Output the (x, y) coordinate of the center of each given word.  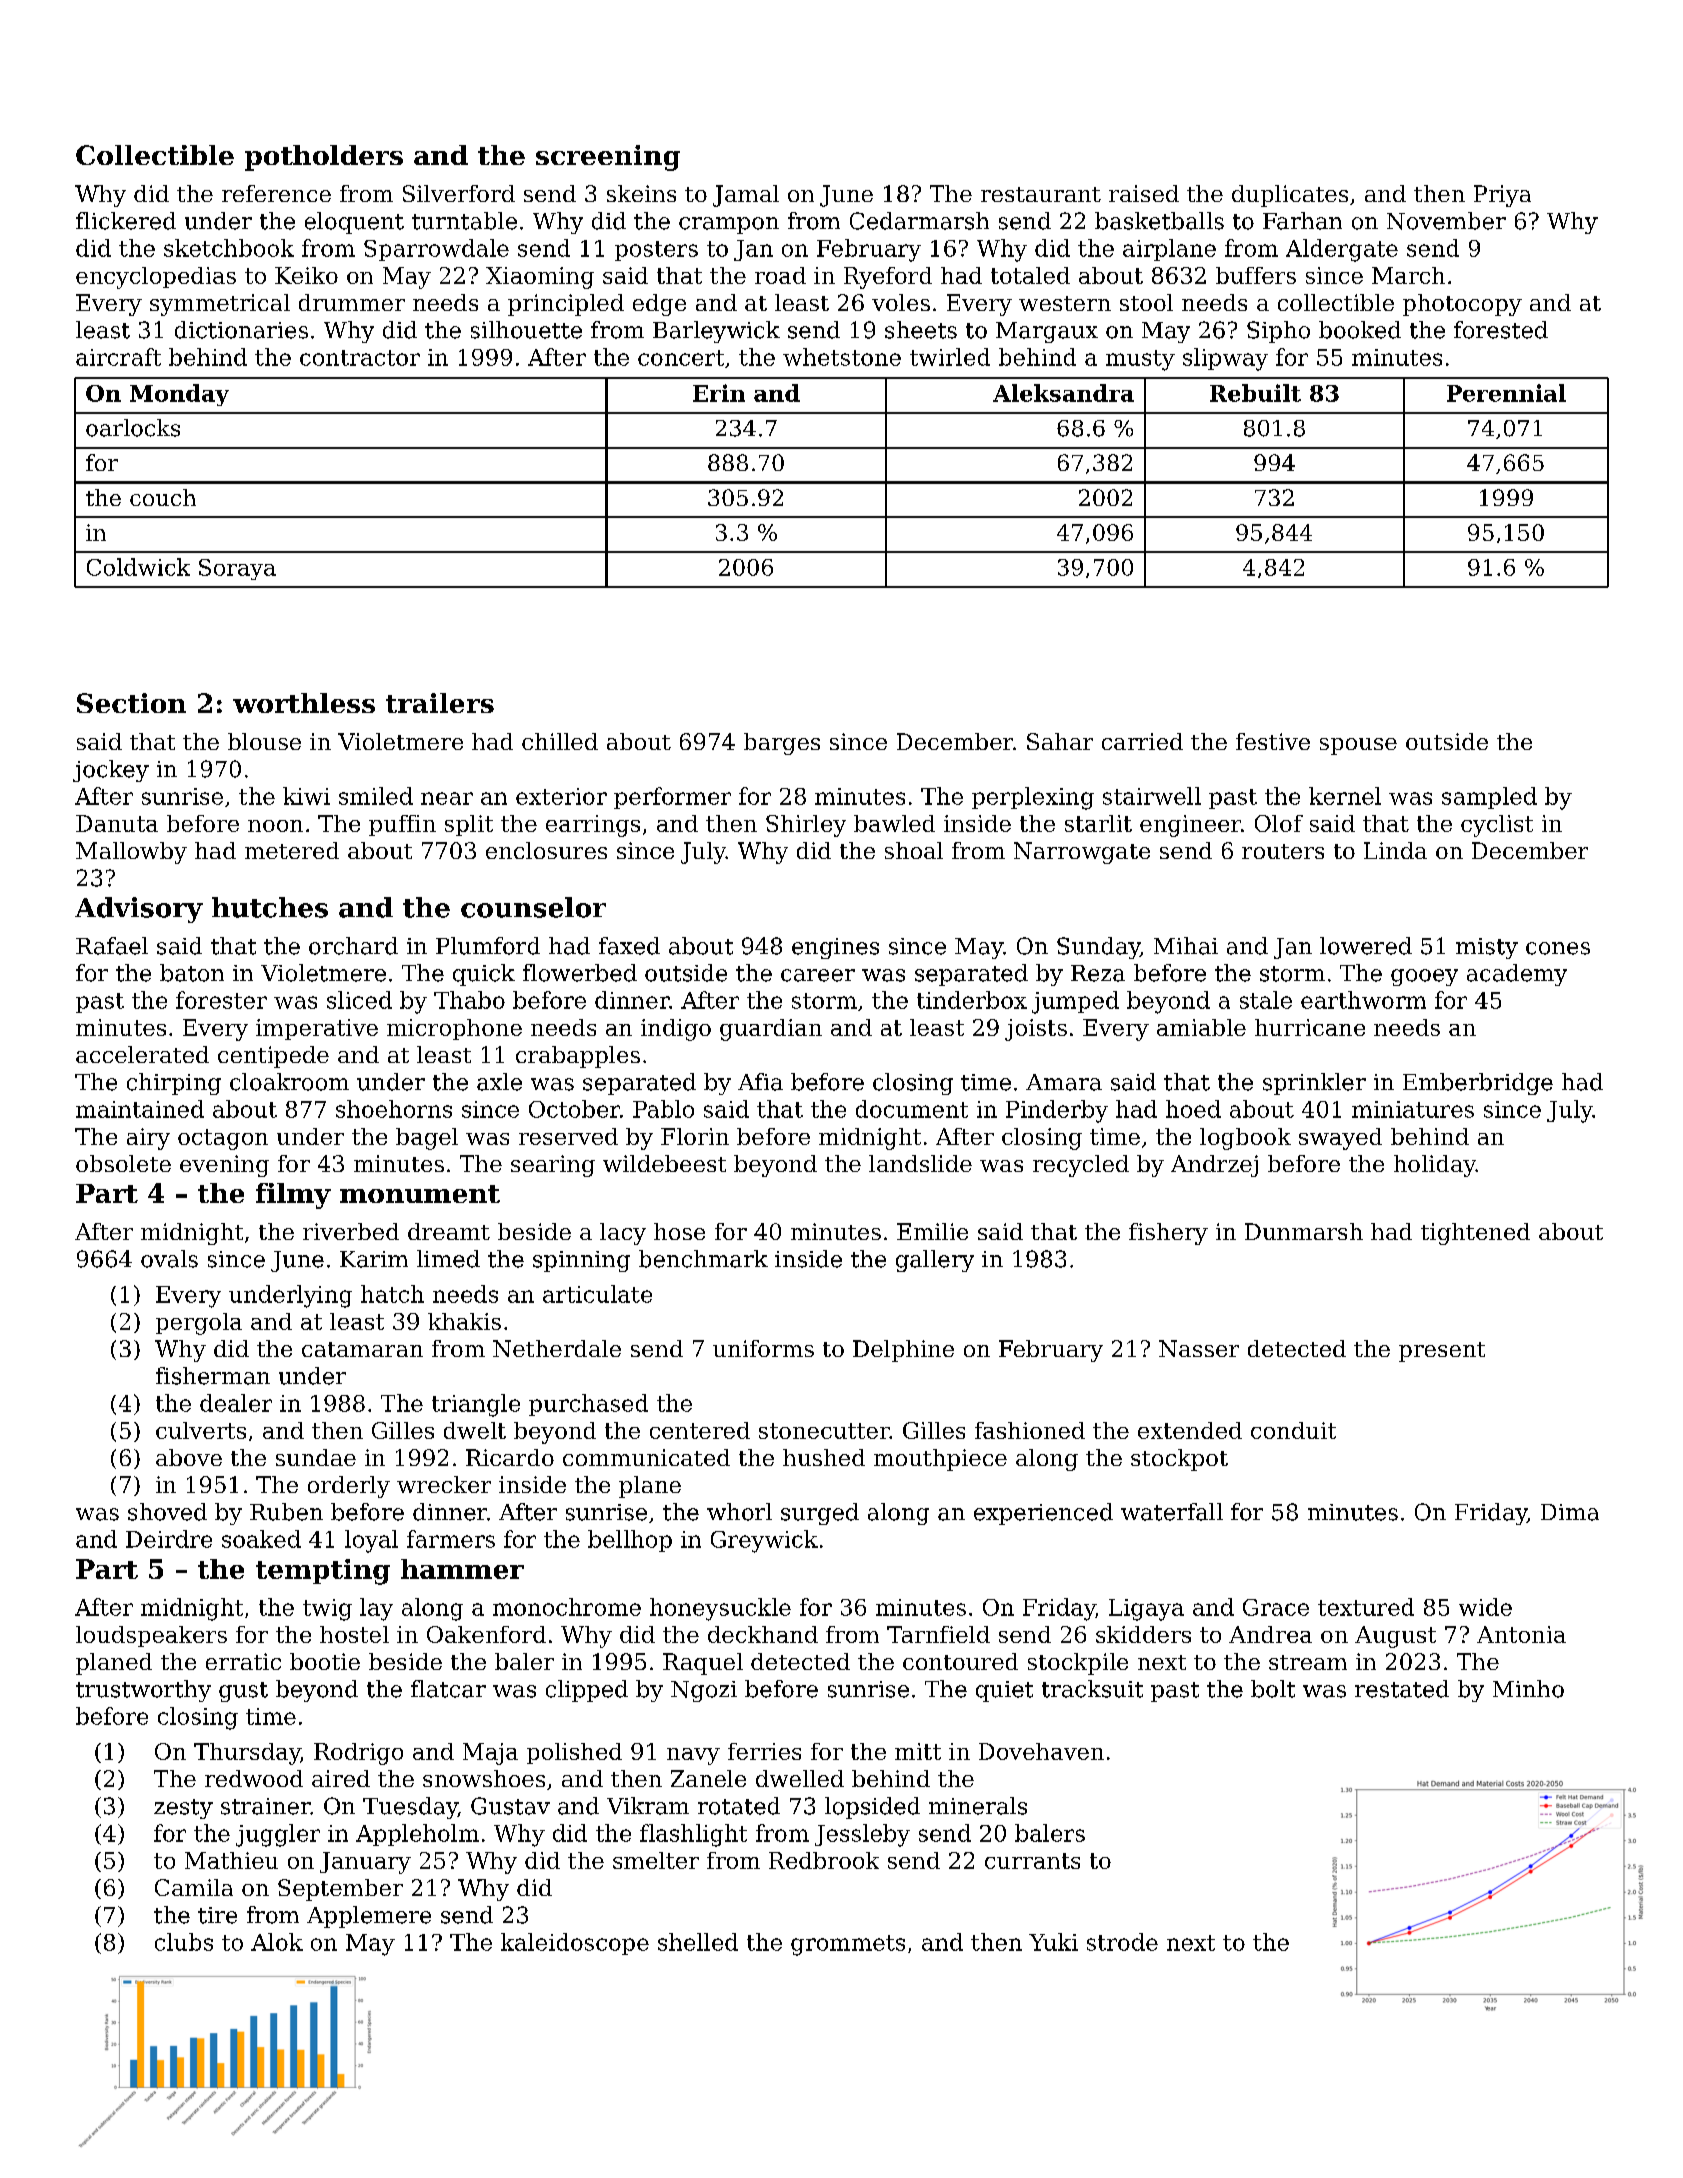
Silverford (459, 193)
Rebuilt (1255, 393)
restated (1402, 1689)
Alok (277, 1942)
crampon (729, 225)
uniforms (763, 1348)
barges (782, 744)
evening (224, 1166)
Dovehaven (1041, 1751)
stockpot (1179, 1460)
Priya (1502, 196)
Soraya (237, 569)
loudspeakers (151, 1636)
